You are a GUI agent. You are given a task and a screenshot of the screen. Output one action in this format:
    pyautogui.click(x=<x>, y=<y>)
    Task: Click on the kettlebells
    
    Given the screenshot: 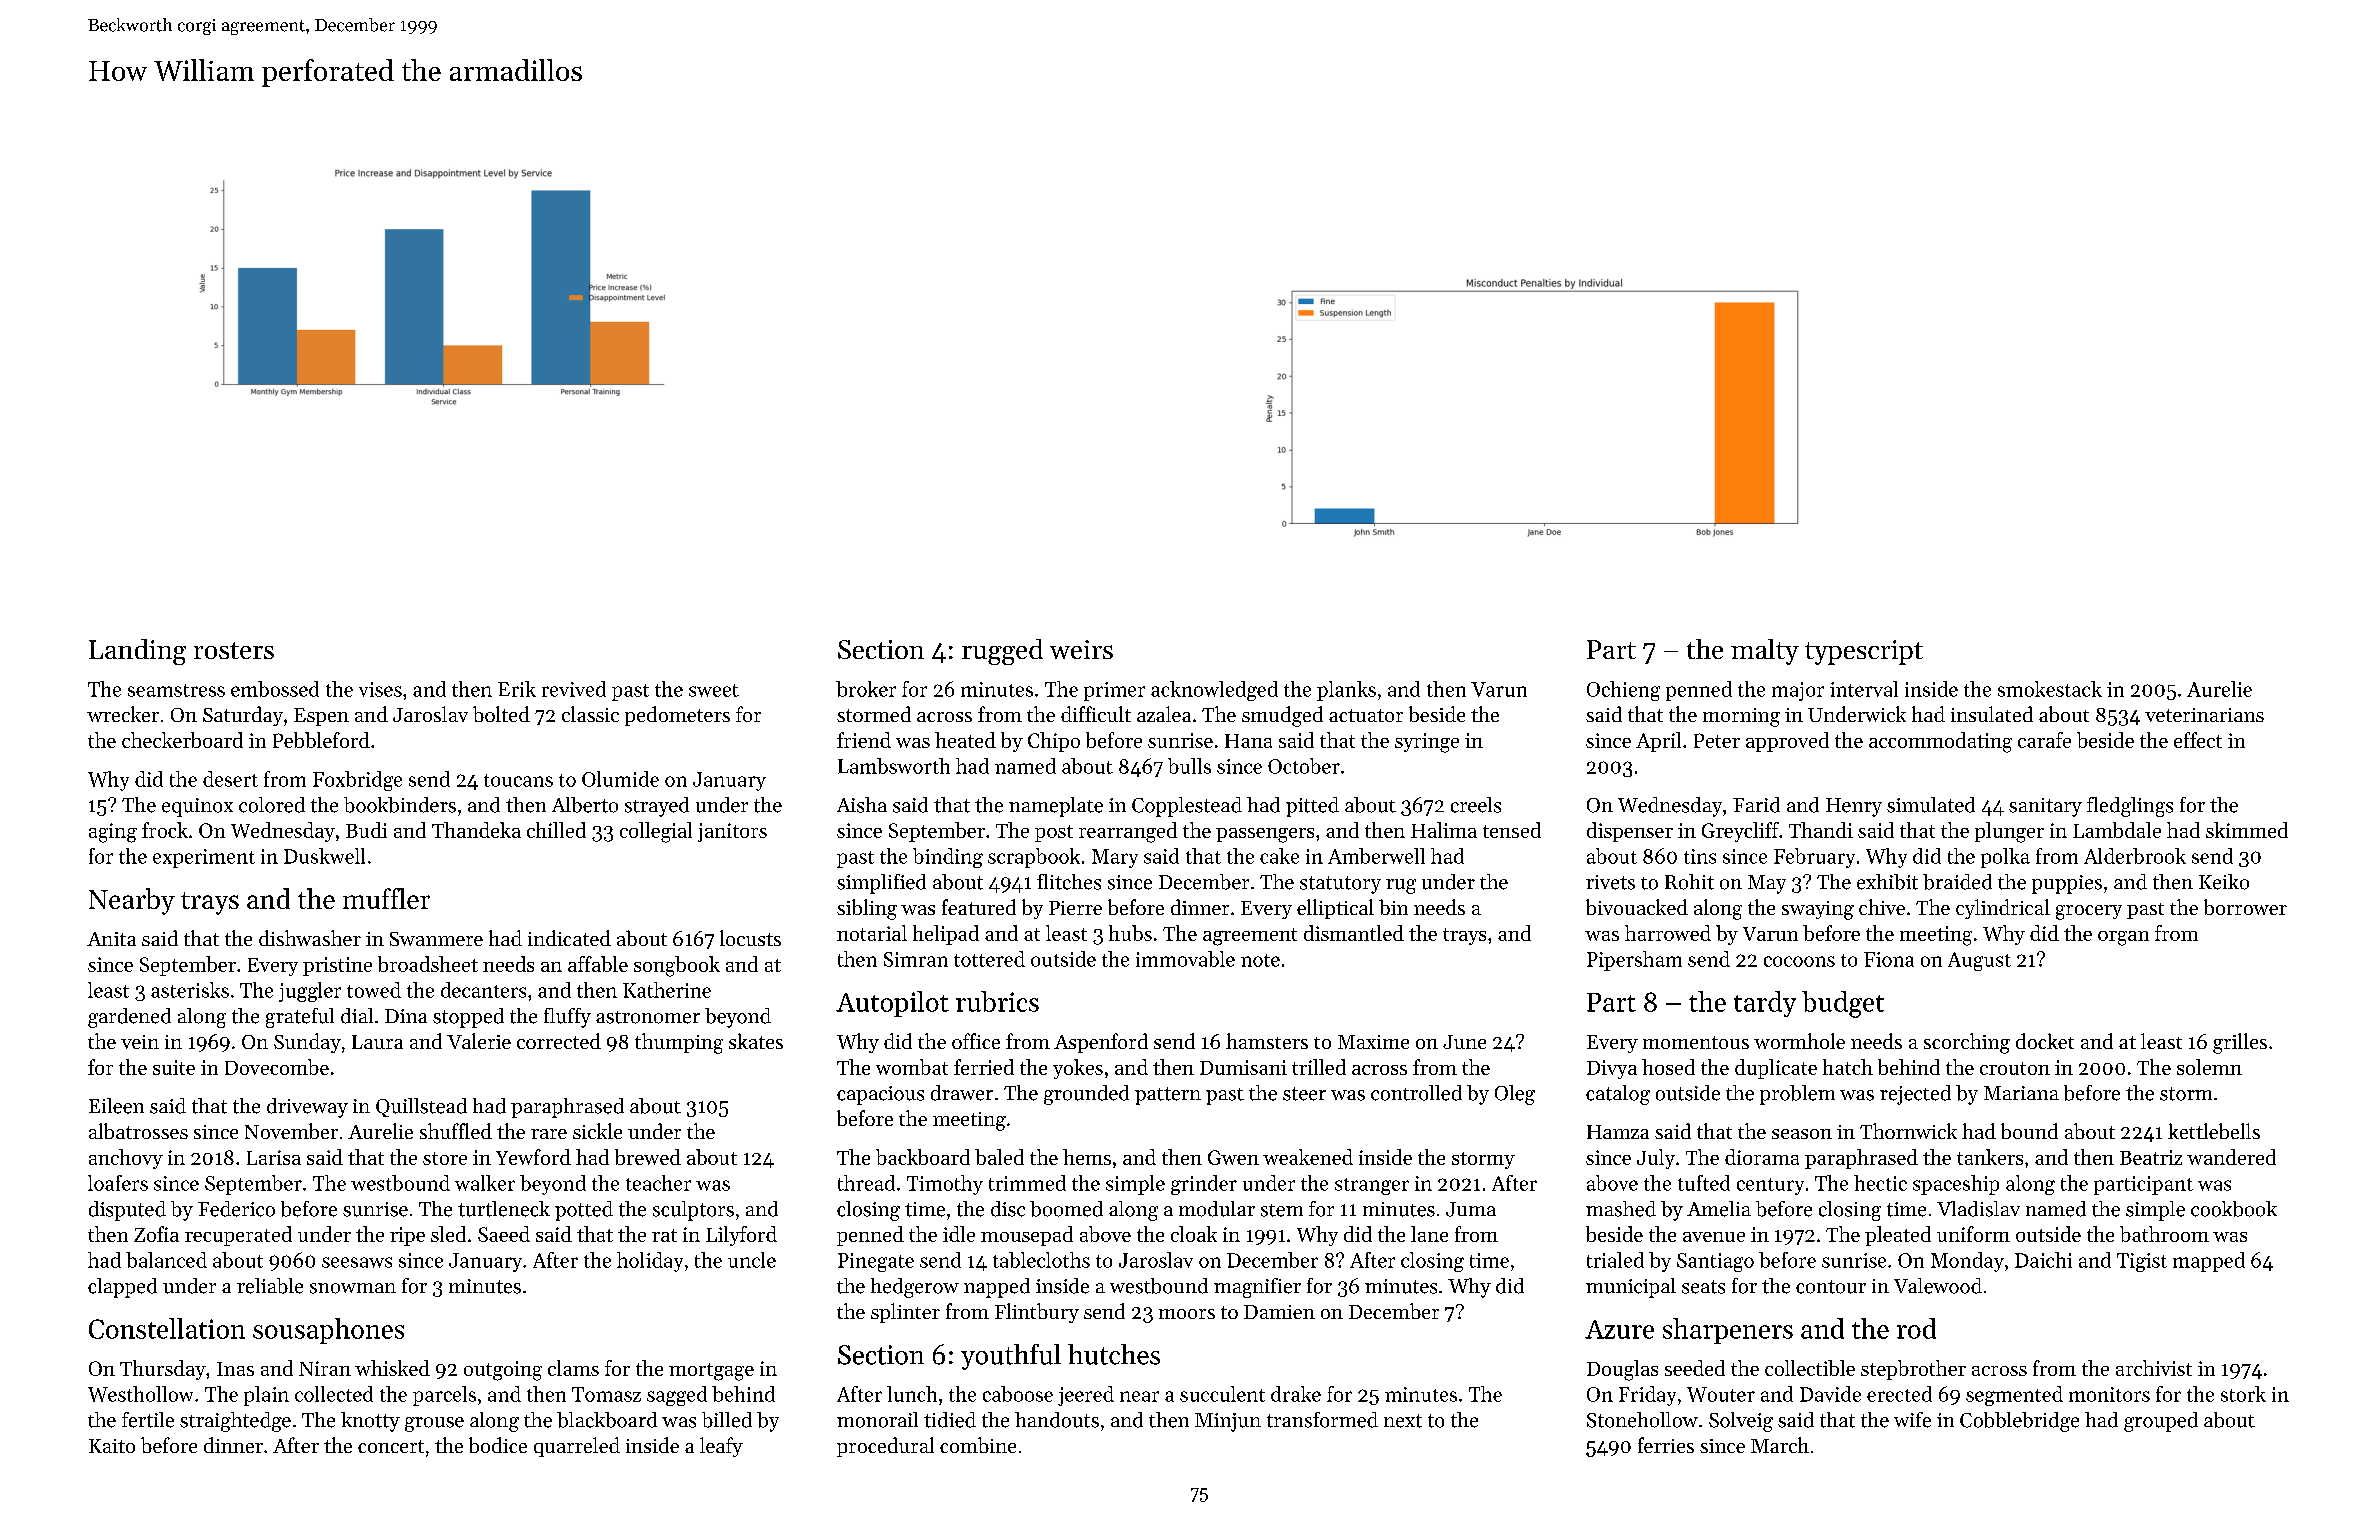 What is the action you would take?
    pyautogui.click(x=2214, y=1131)
